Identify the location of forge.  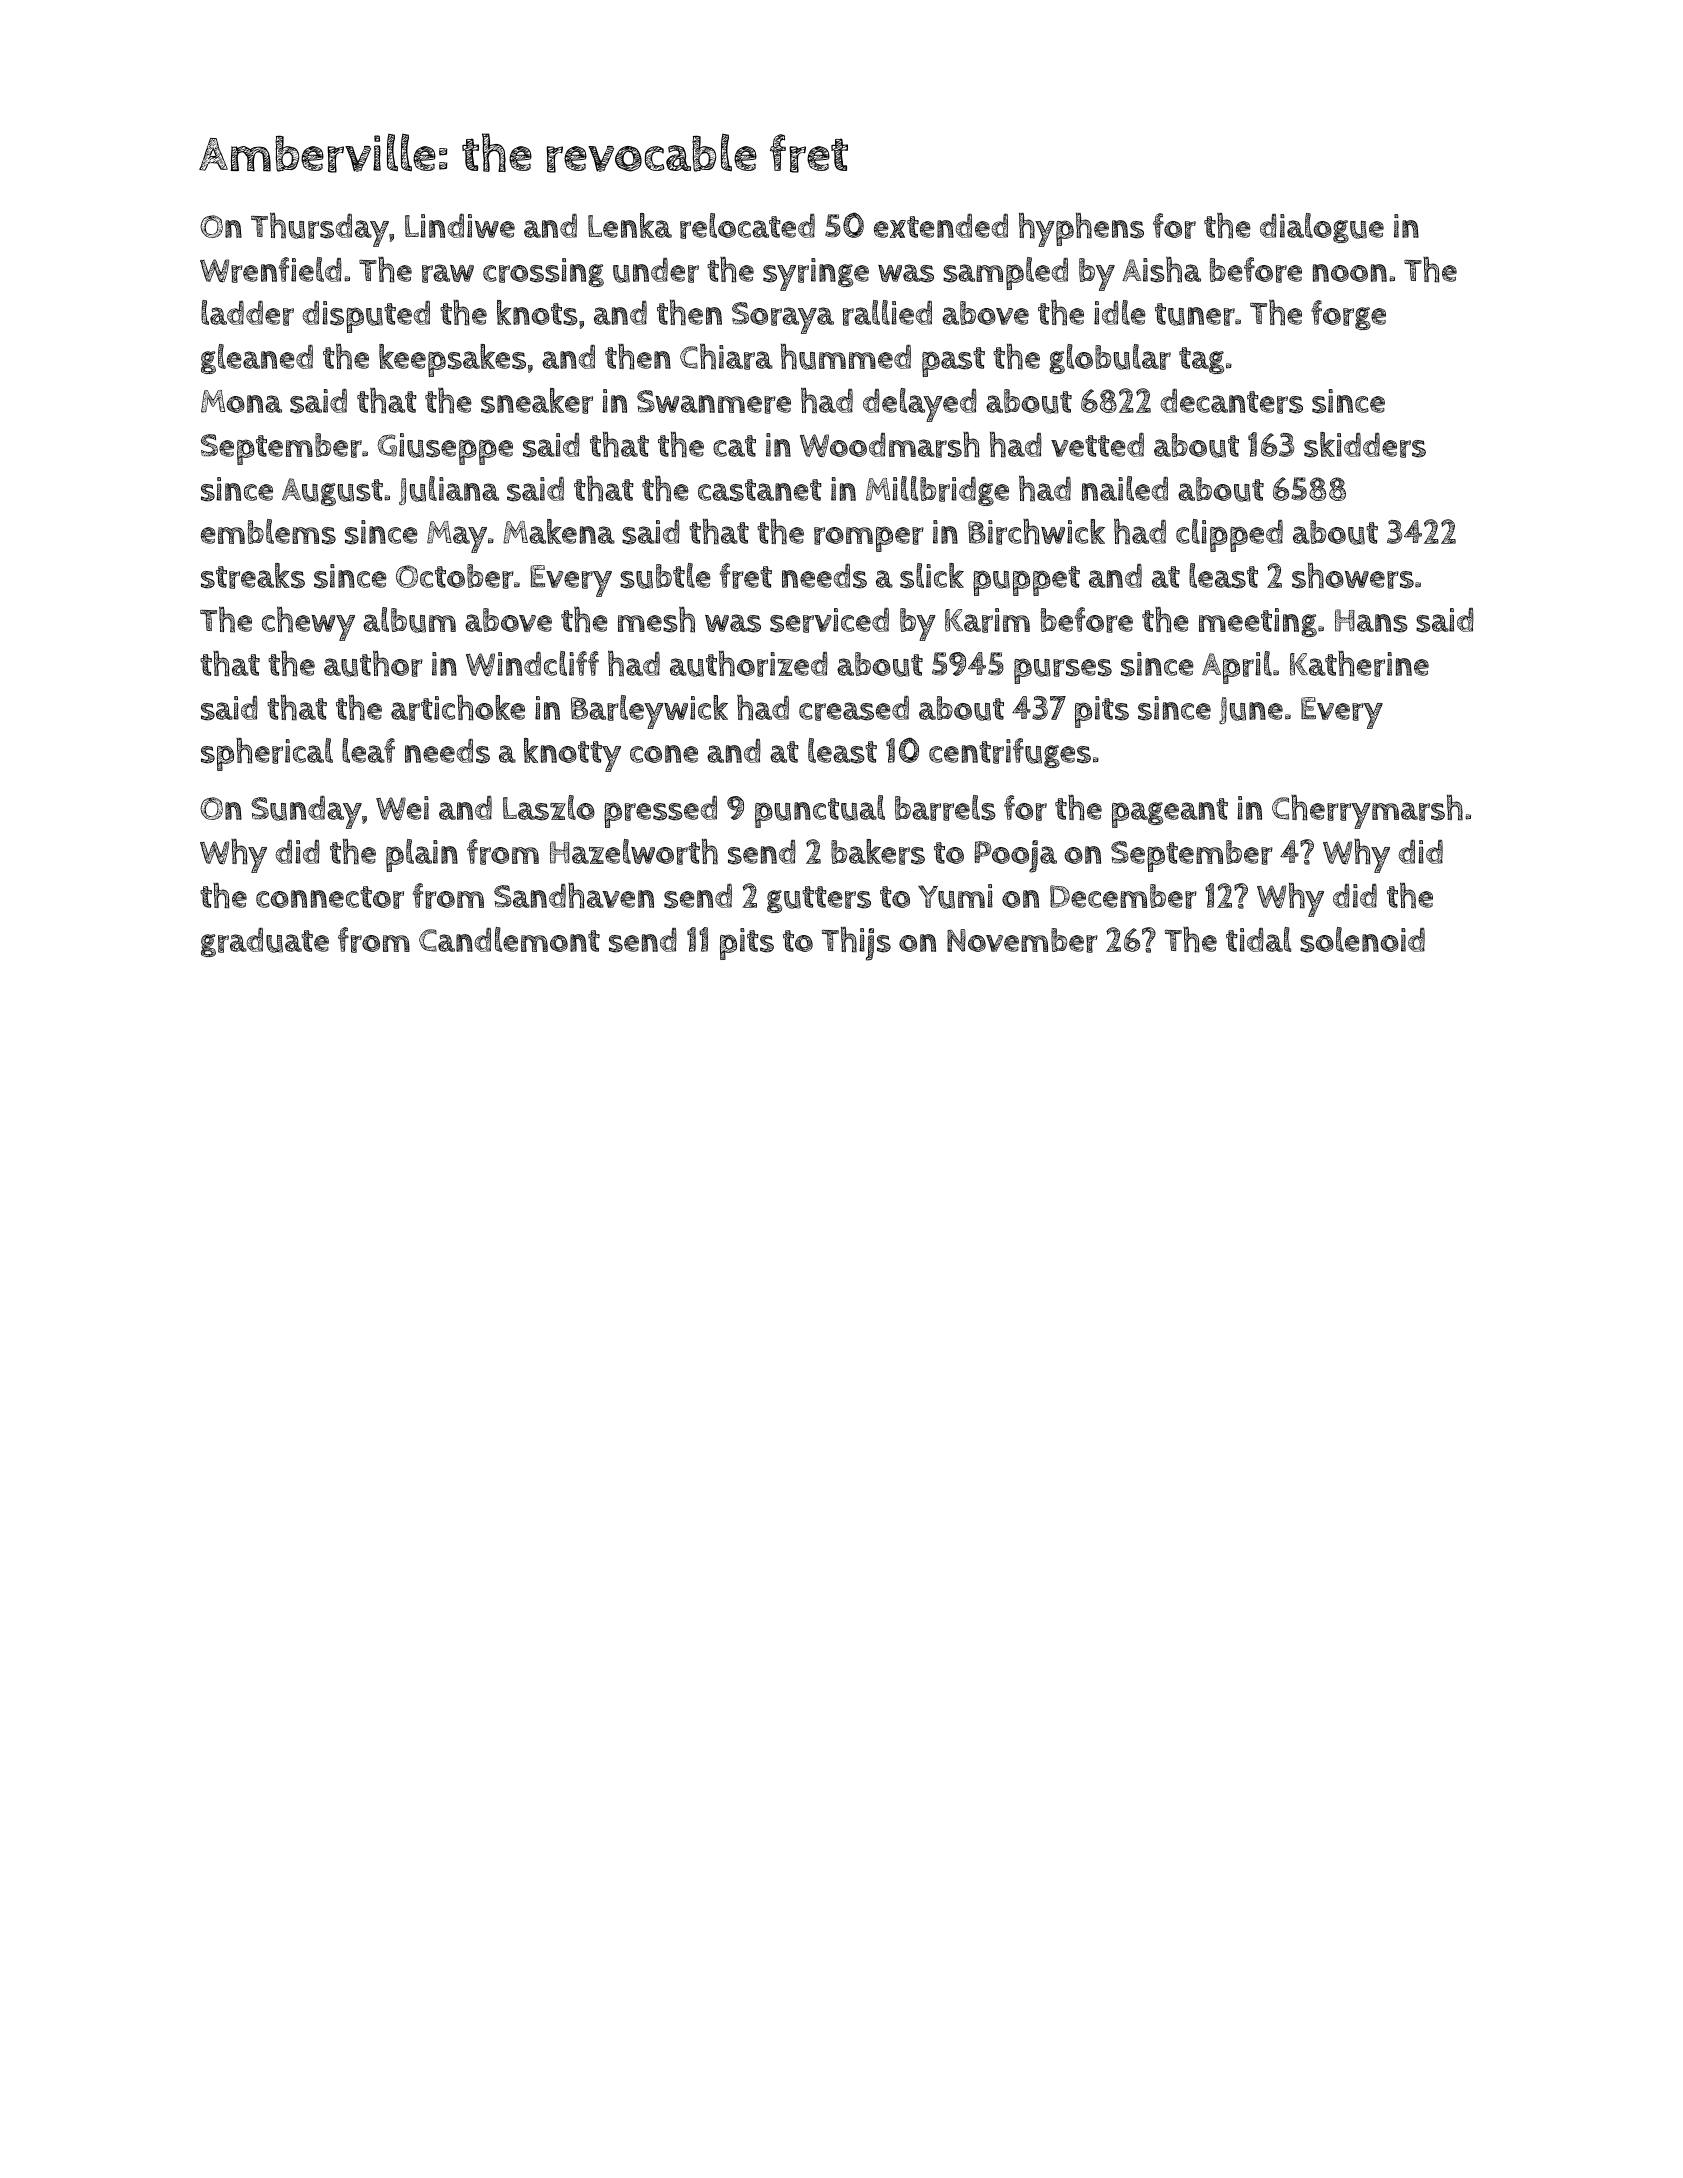
(1348, 315).
